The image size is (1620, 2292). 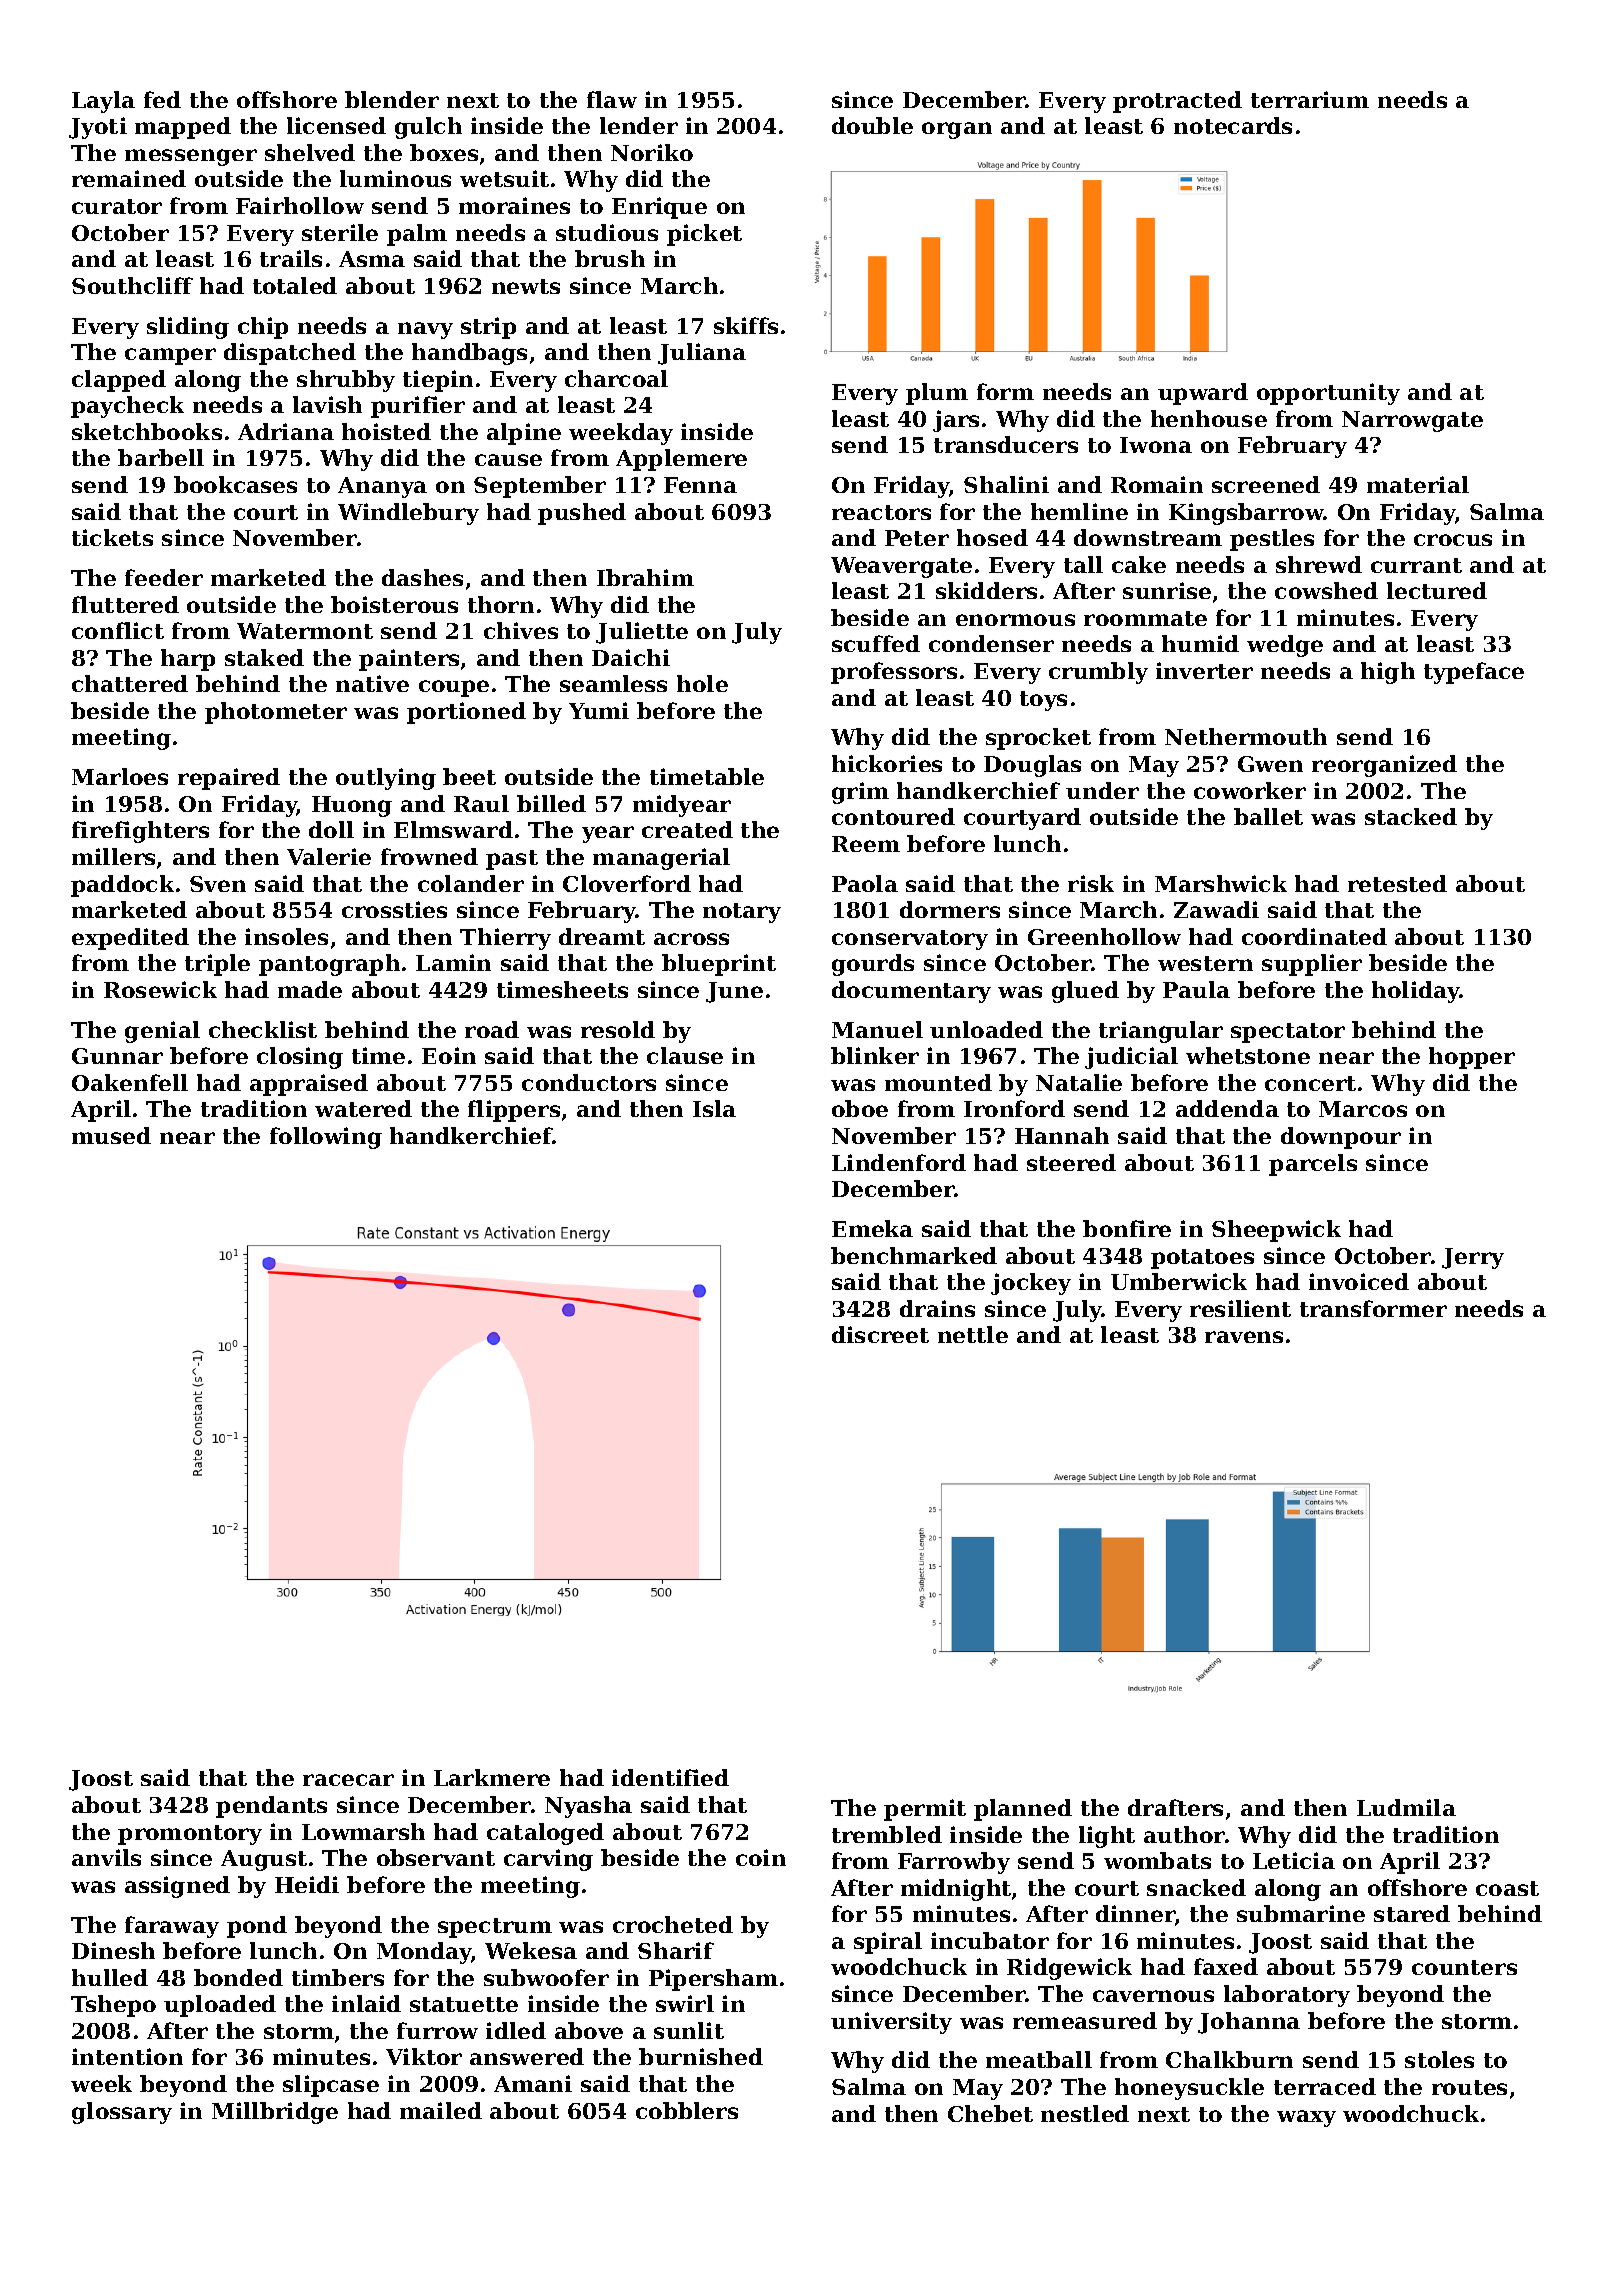 I want to click on licensed, so click(x=336, y=125).
